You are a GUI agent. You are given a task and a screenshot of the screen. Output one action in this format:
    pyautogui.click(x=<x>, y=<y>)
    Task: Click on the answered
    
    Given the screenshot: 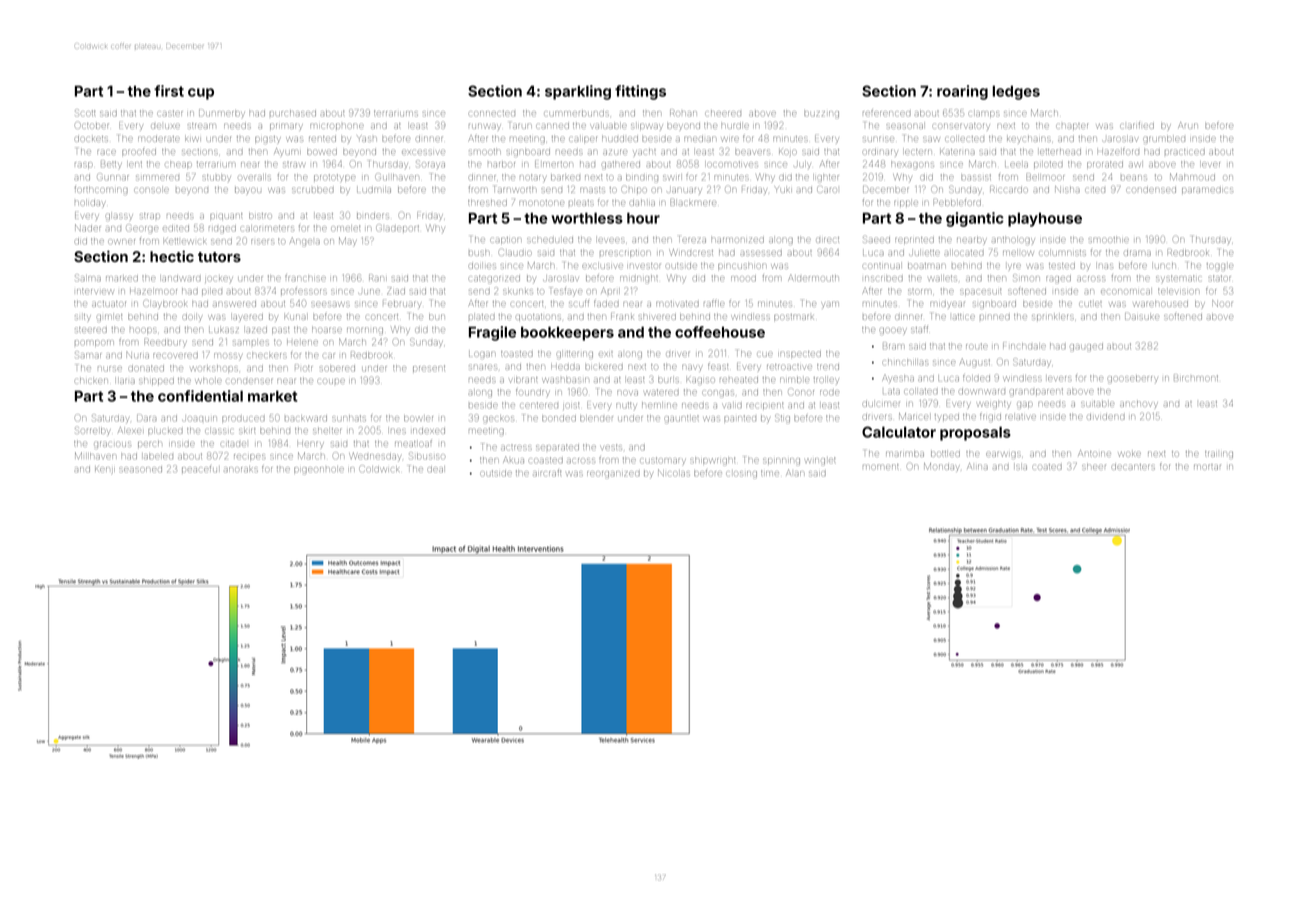 What is the action you would take?
    pyautogui.click(x=234, y=304)
